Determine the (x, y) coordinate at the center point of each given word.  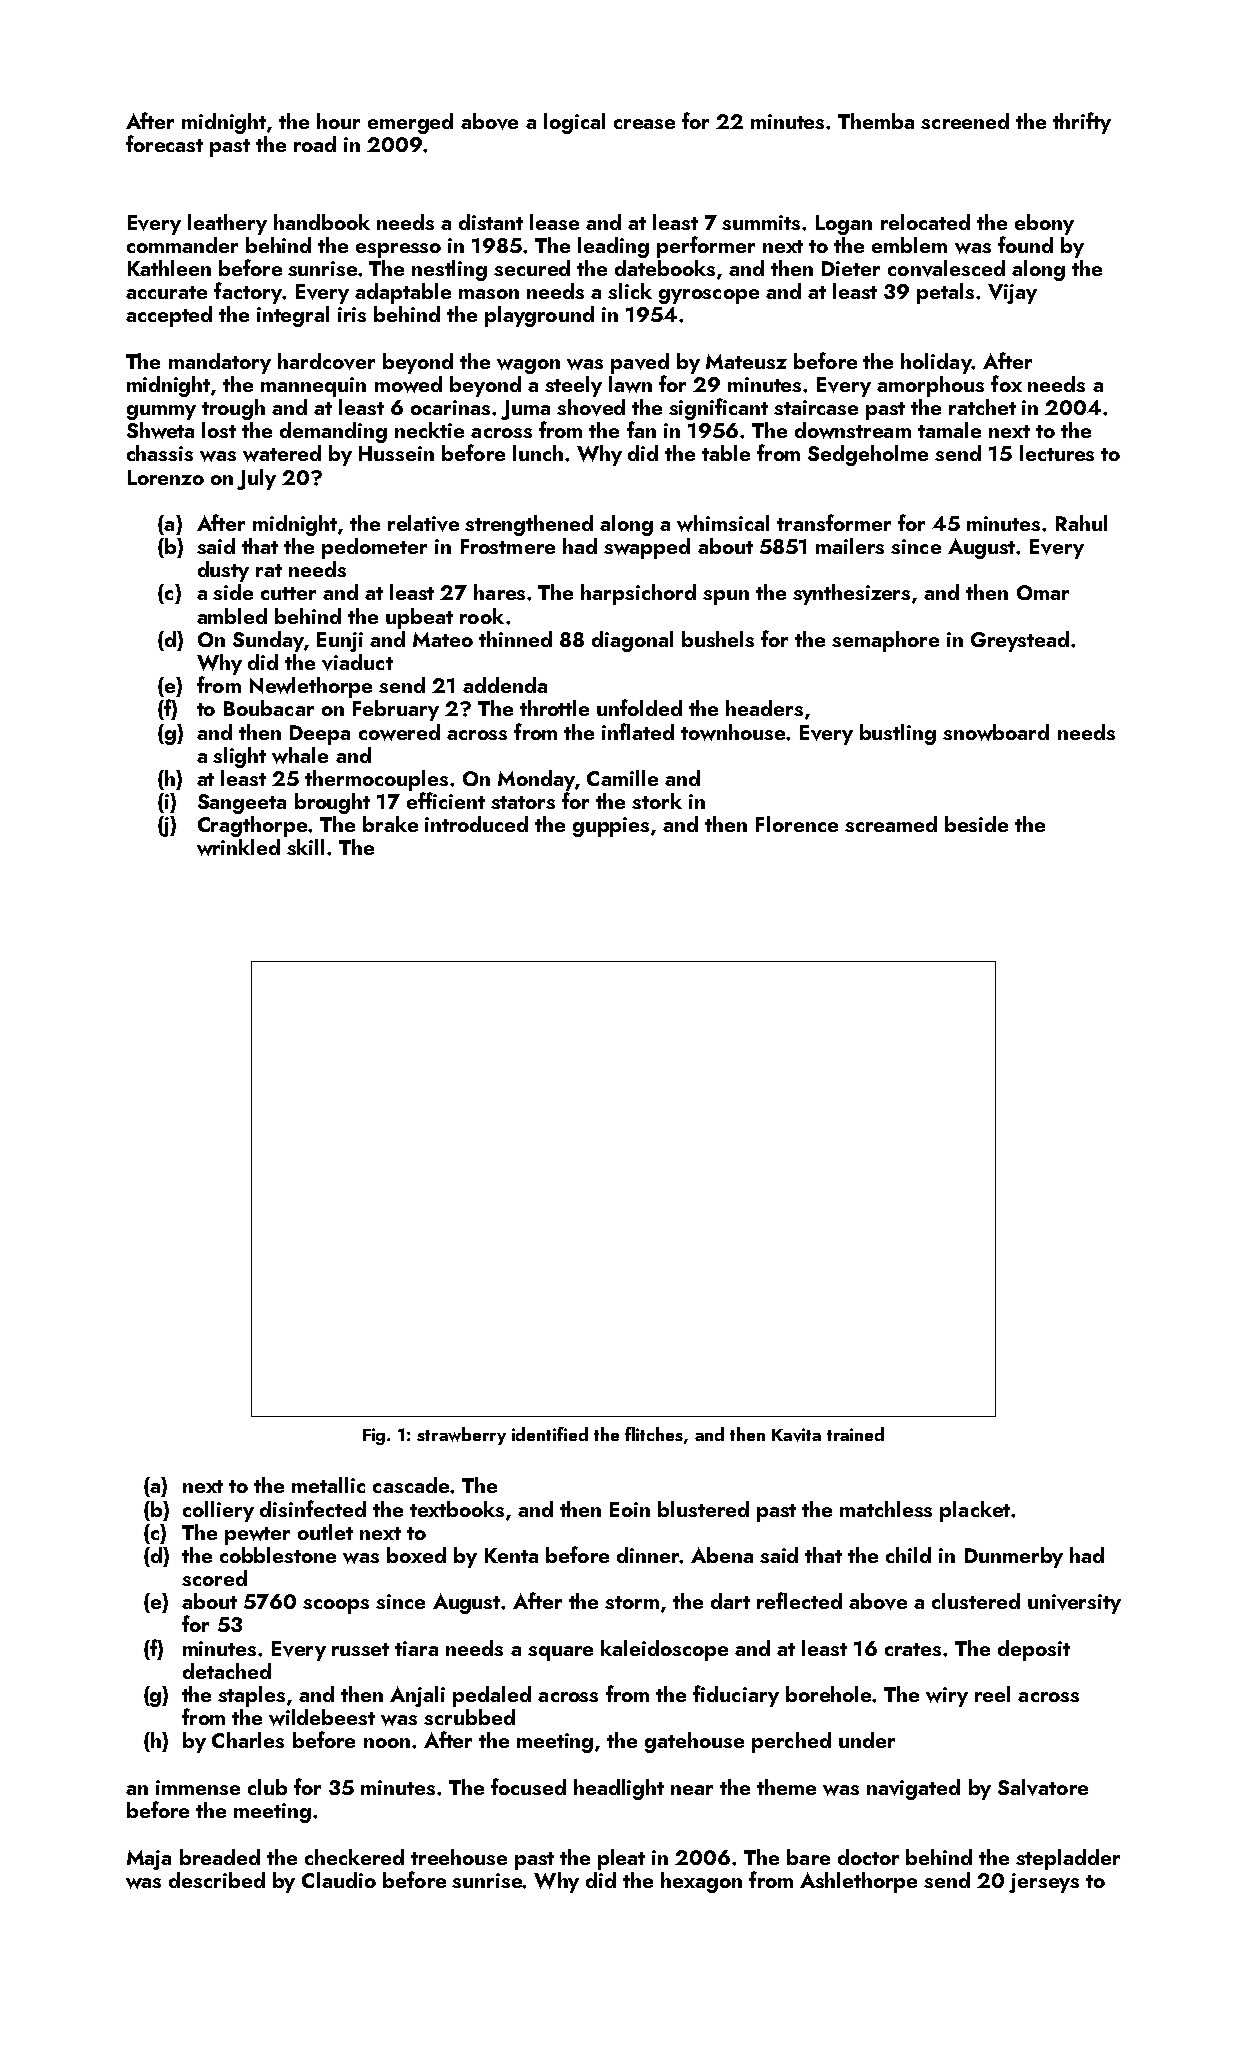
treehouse (459, 1857)
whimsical (723, 523)
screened (965, 121)
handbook (322, 222)
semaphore (885, 641)
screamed (891, 824)
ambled (232, 616)
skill (305, 847)
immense (198, 1787)
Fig (374, 1436)
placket (975, 1511)
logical (574, 123)
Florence (797, 824)
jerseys (1044, 1883)
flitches (654, 1434)
